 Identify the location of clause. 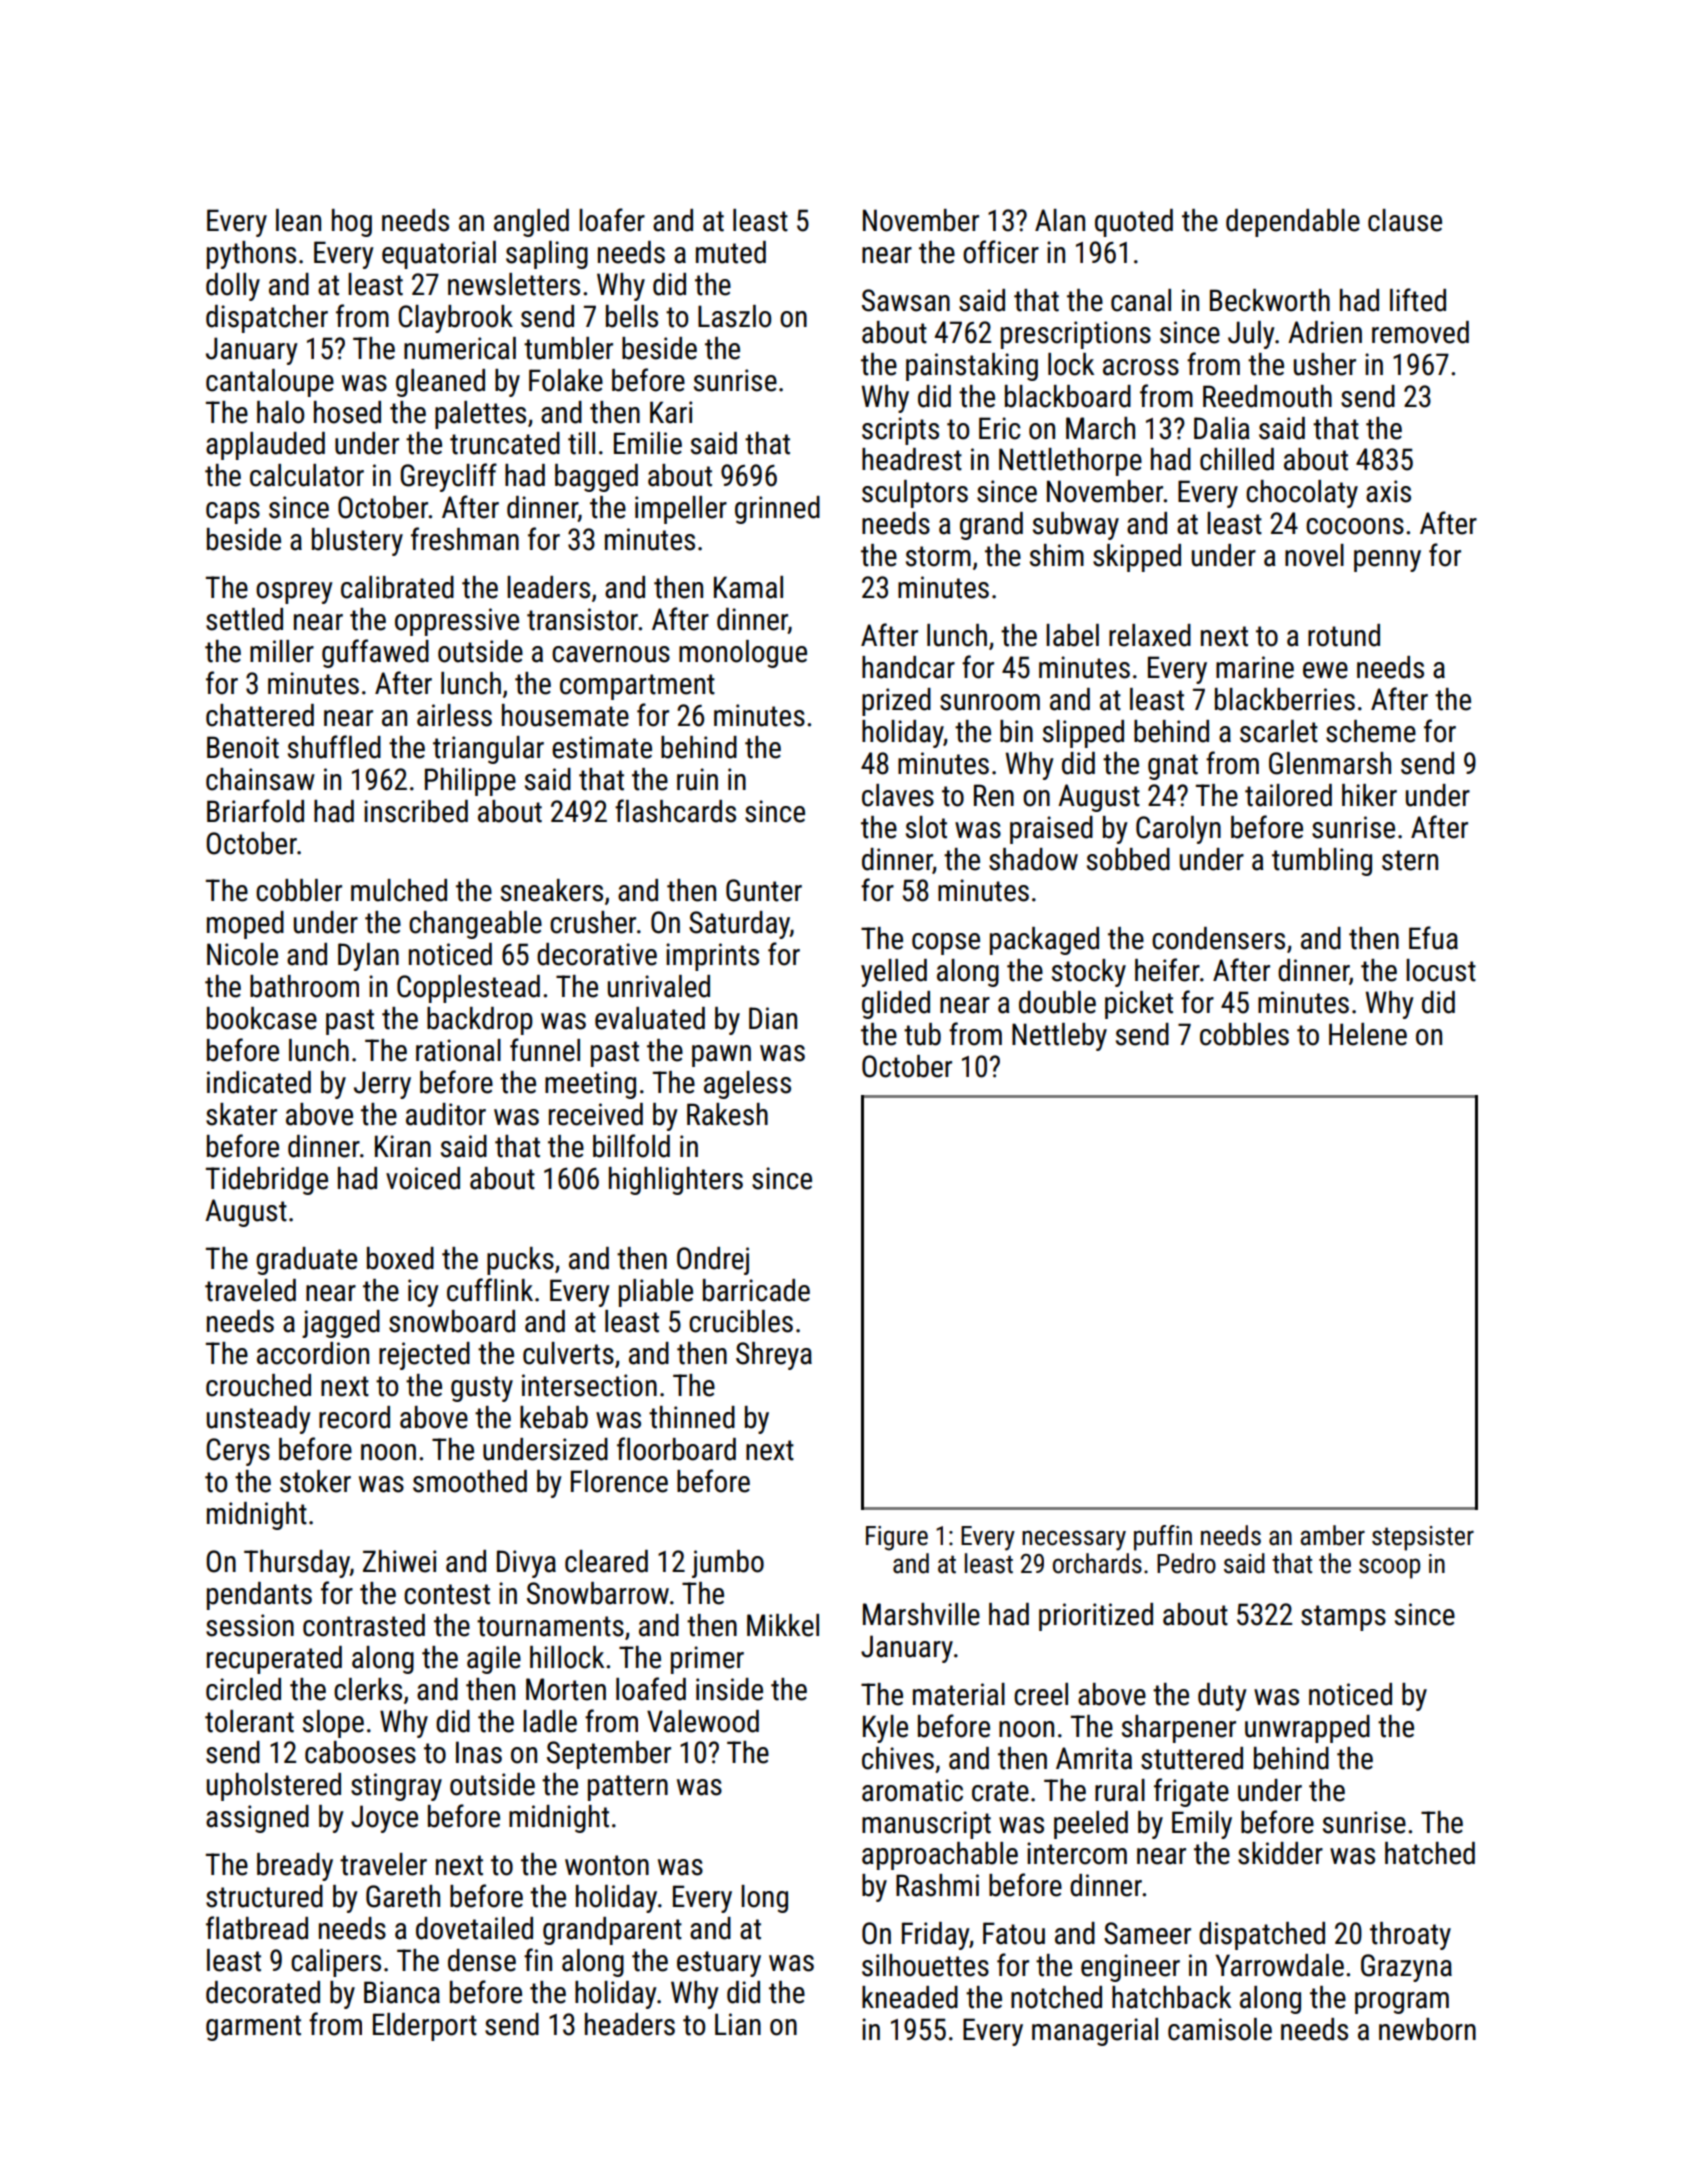
(1405, 220).
